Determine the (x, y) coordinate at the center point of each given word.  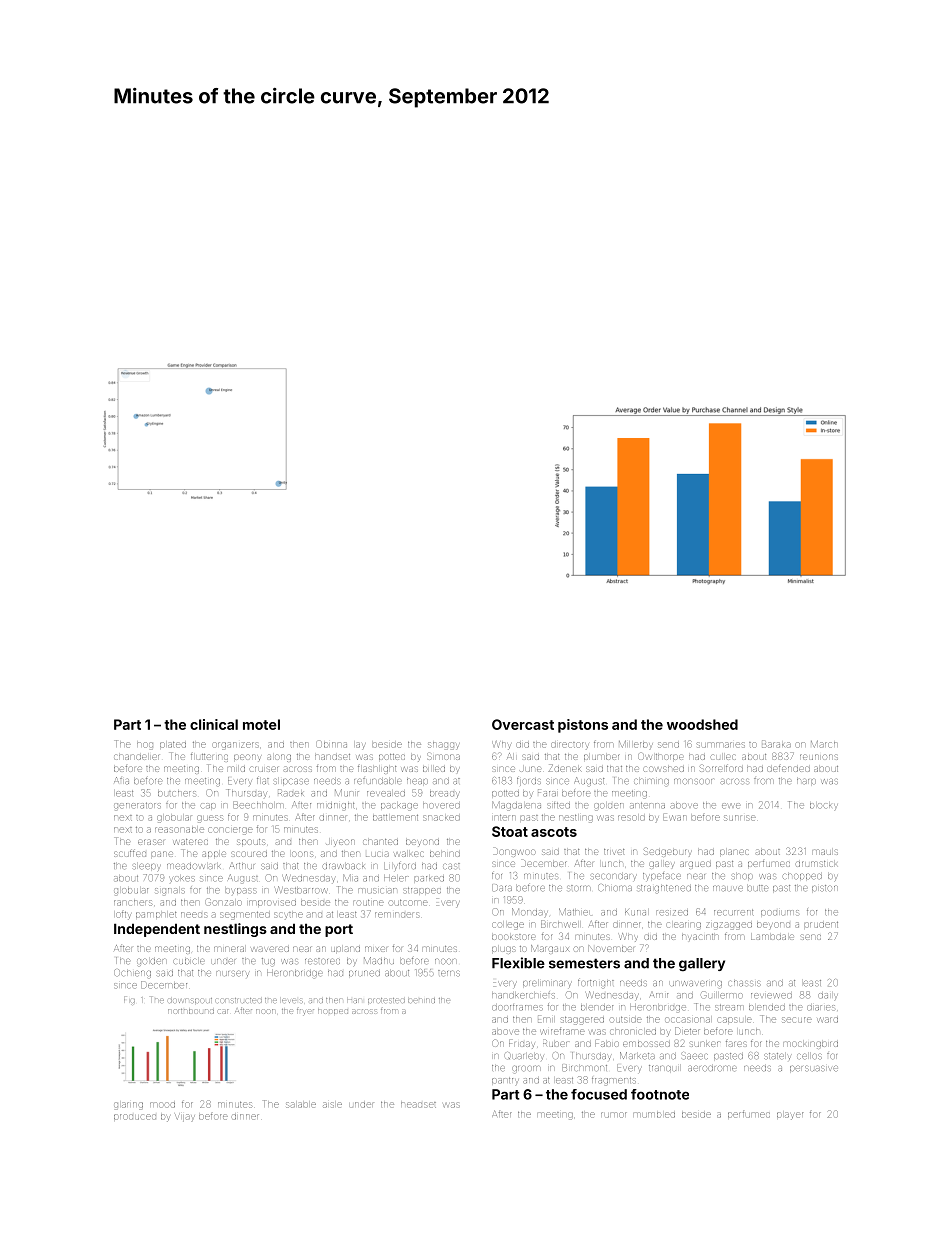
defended (788, 769)
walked (409, 854)
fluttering (209, 758)
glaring (128, 1106)
